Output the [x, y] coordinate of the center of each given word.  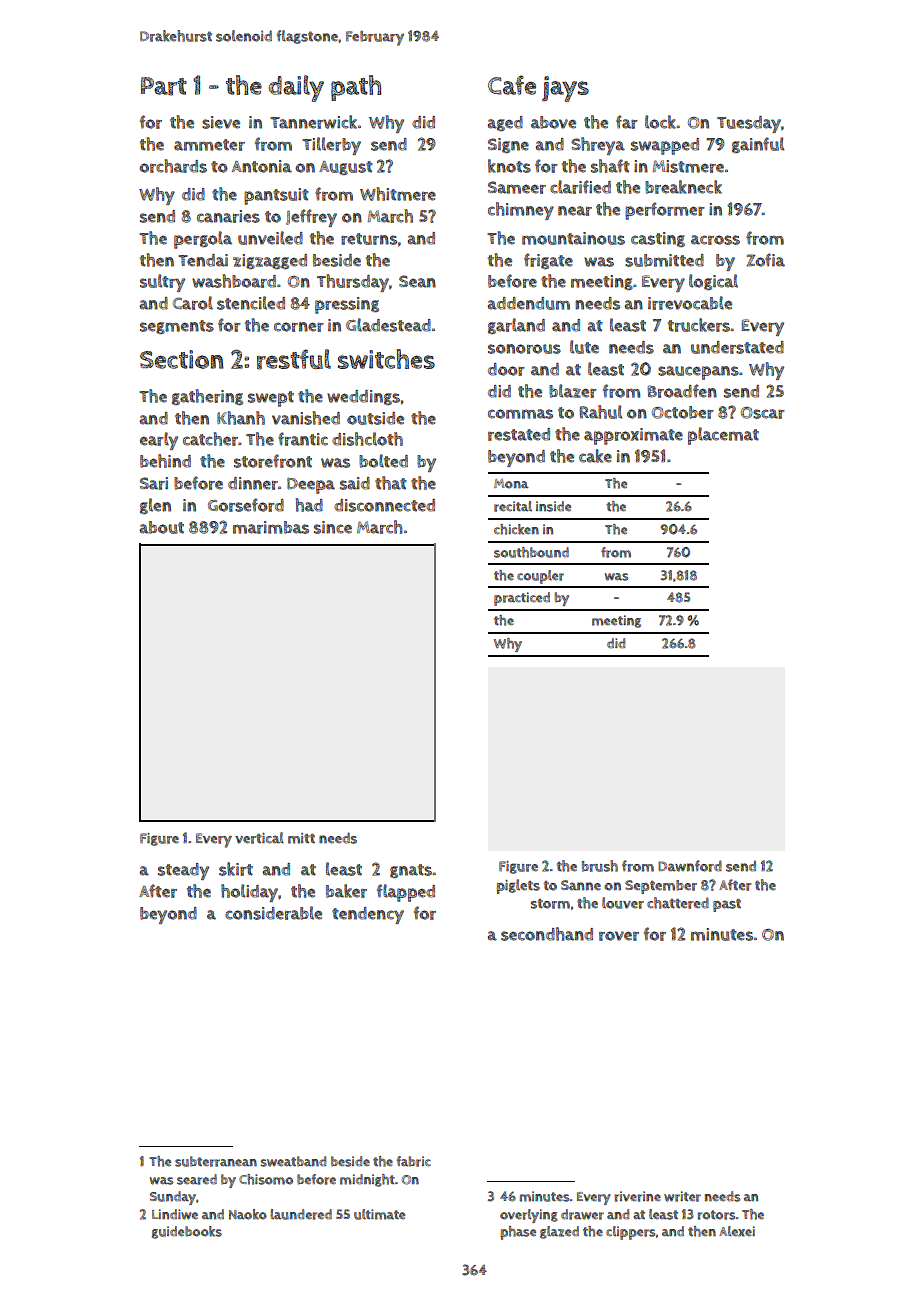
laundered [301, 1214]
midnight [367, 1180]
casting [658, 239]
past [727, 905]
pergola [203, 240]
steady [183, 871]
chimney [521, 211]
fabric [413, 1161]
